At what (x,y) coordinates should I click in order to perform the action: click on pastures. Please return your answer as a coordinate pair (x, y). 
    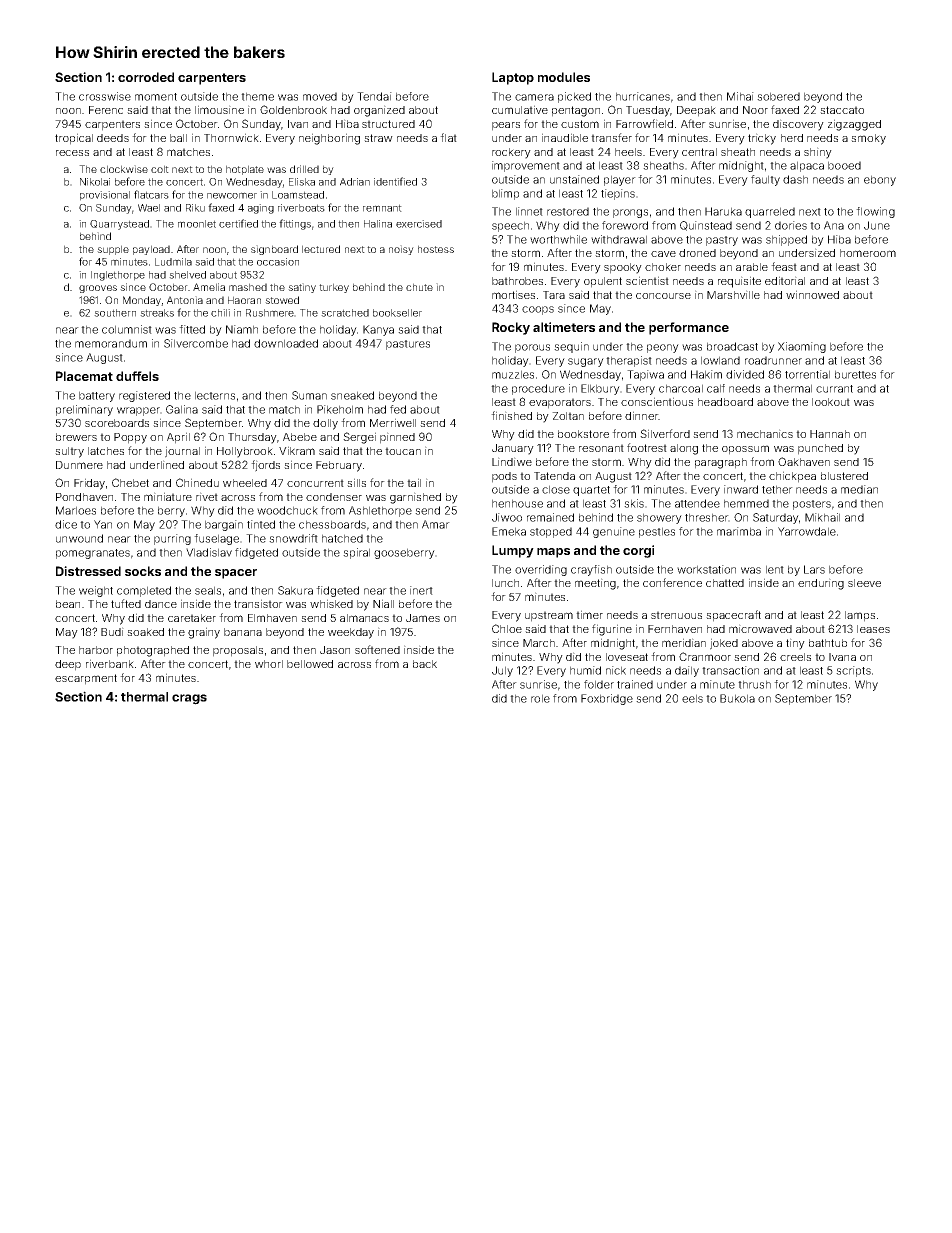
    Looking at the image, I should click on (408, 345).
